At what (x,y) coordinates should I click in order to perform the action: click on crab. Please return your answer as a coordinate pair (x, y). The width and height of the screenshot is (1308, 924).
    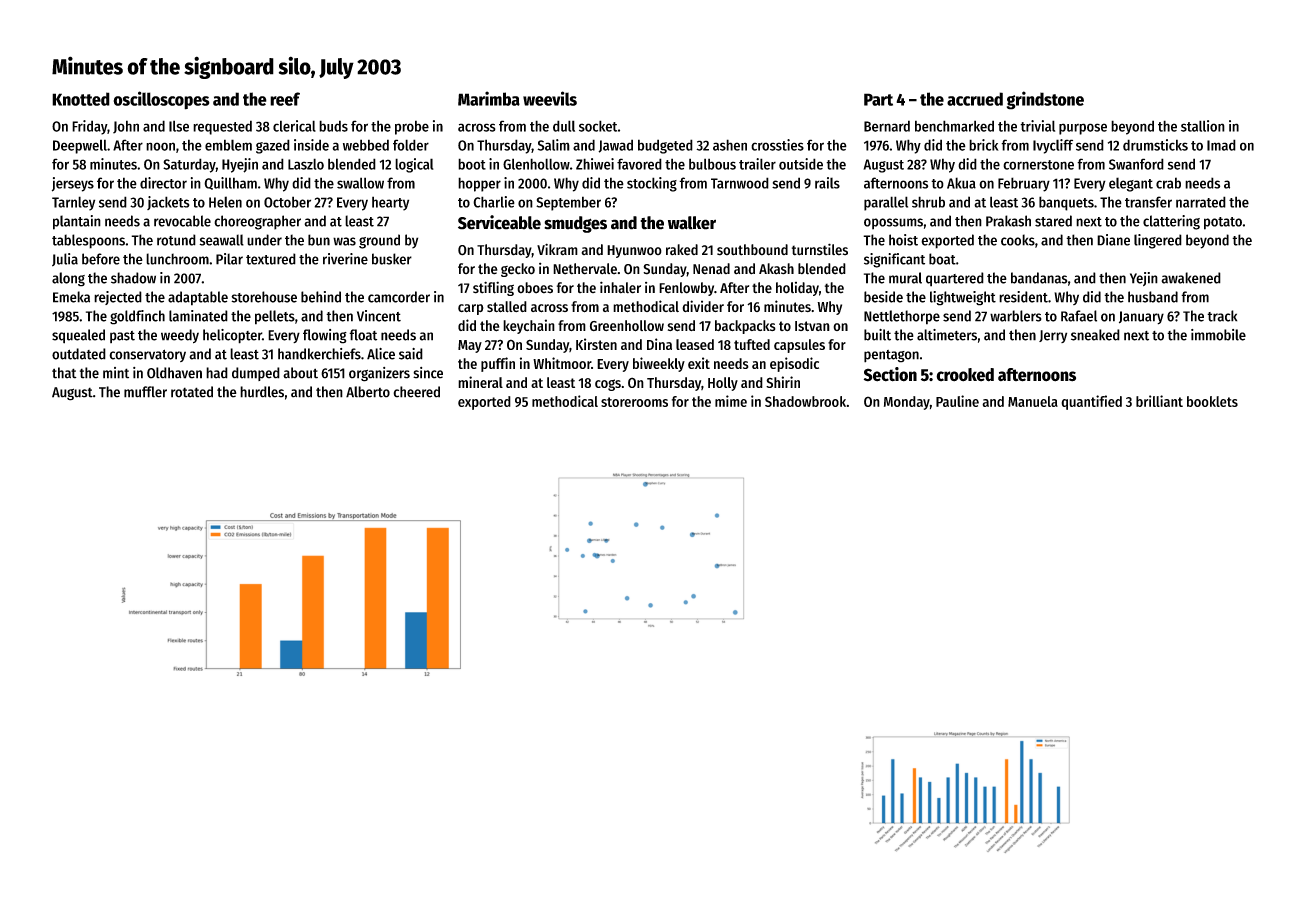
    Looking at the image, I should click on (1168, 183).
